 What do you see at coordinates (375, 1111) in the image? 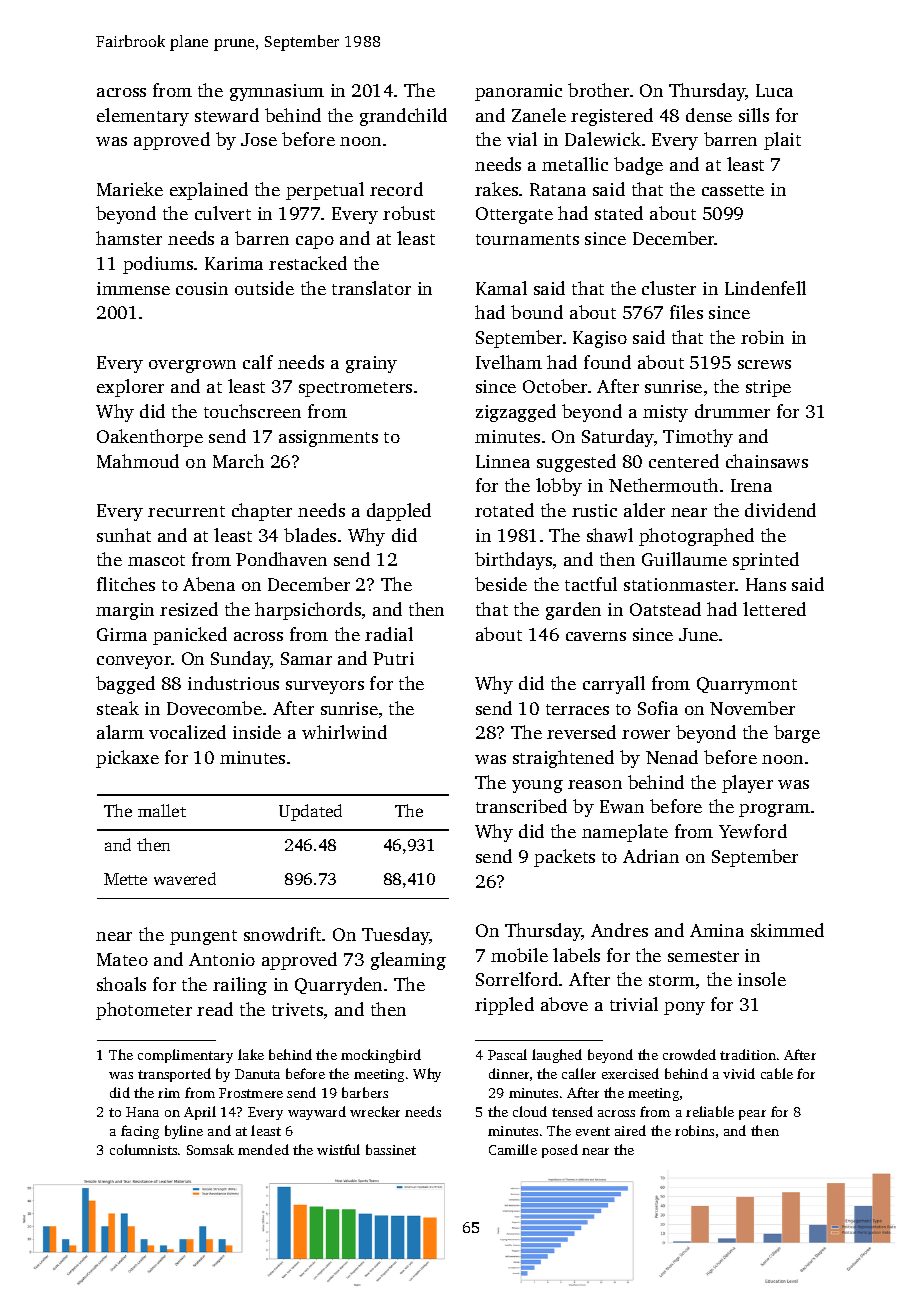
I see `wrecker` at bounding box center [375, 1111].
